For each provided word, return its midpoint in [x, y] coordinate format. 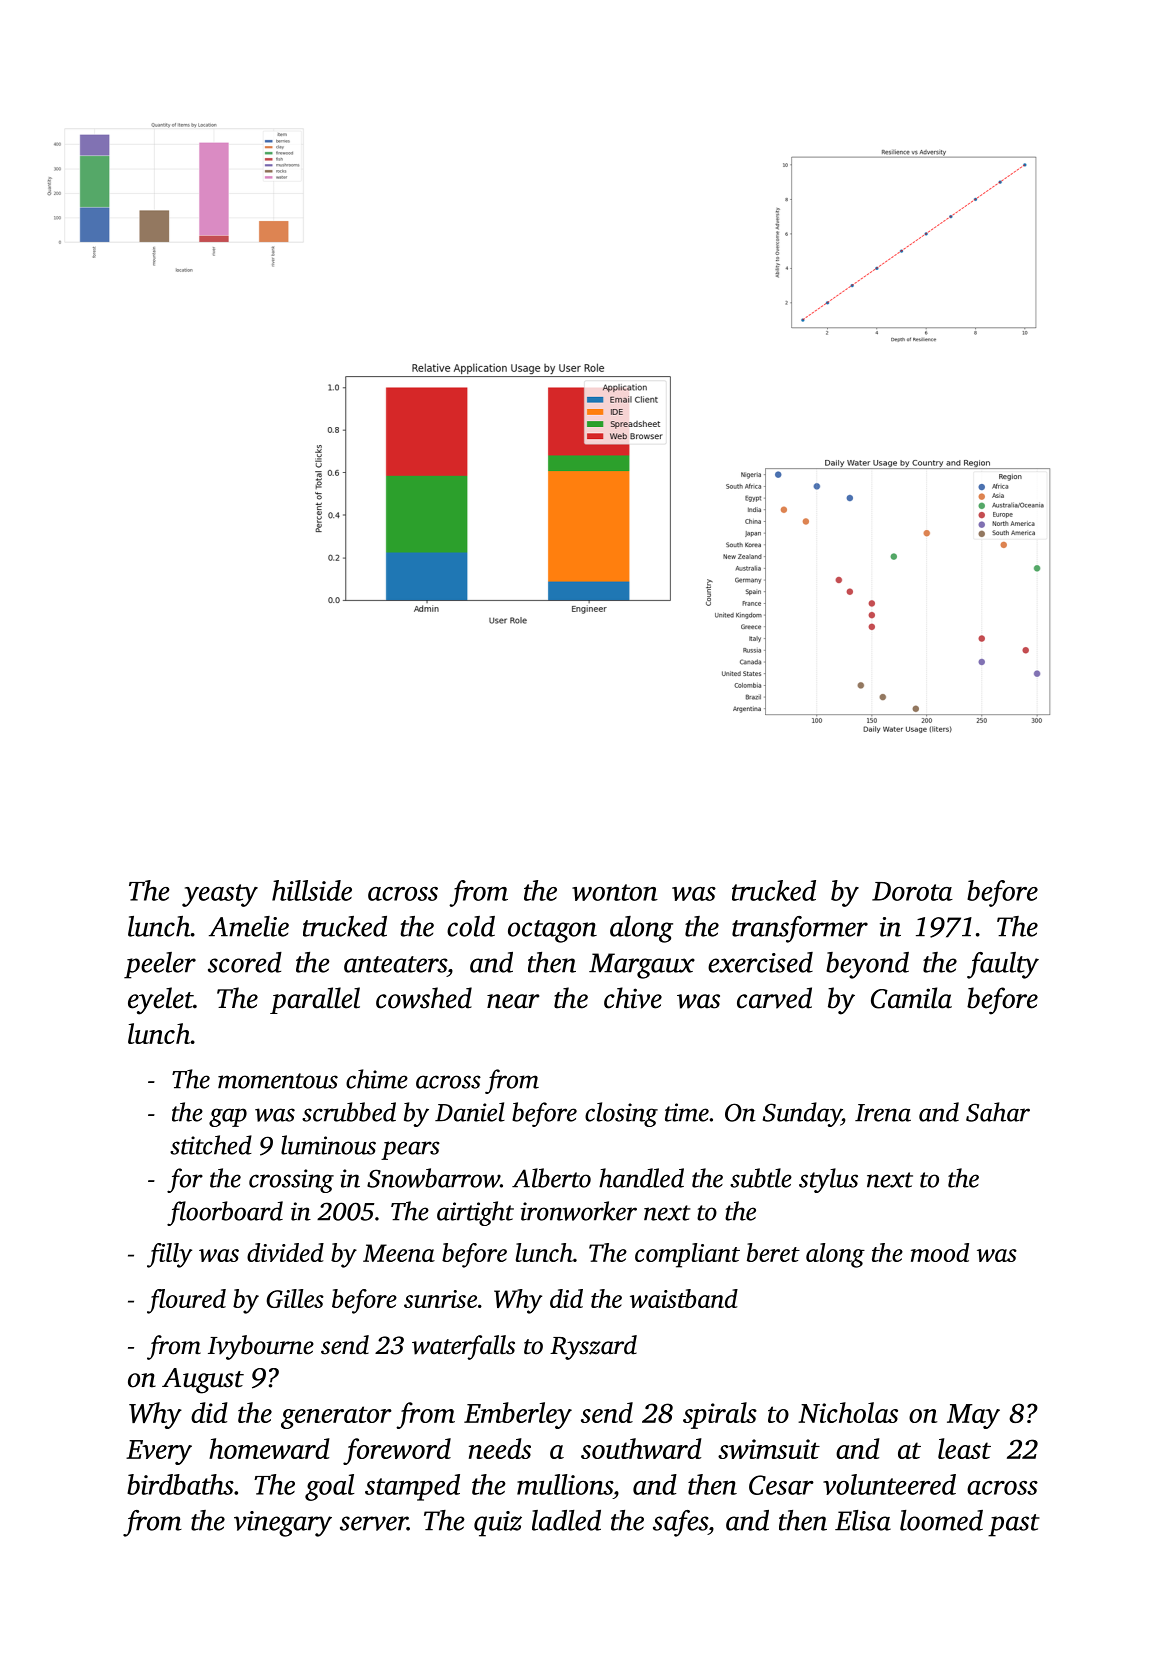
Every [159, 1452]
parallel [315, 1000]
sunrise [440, 1299]
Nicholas [848, 1412]
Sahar [998, 1112]
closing [621, 1114]
